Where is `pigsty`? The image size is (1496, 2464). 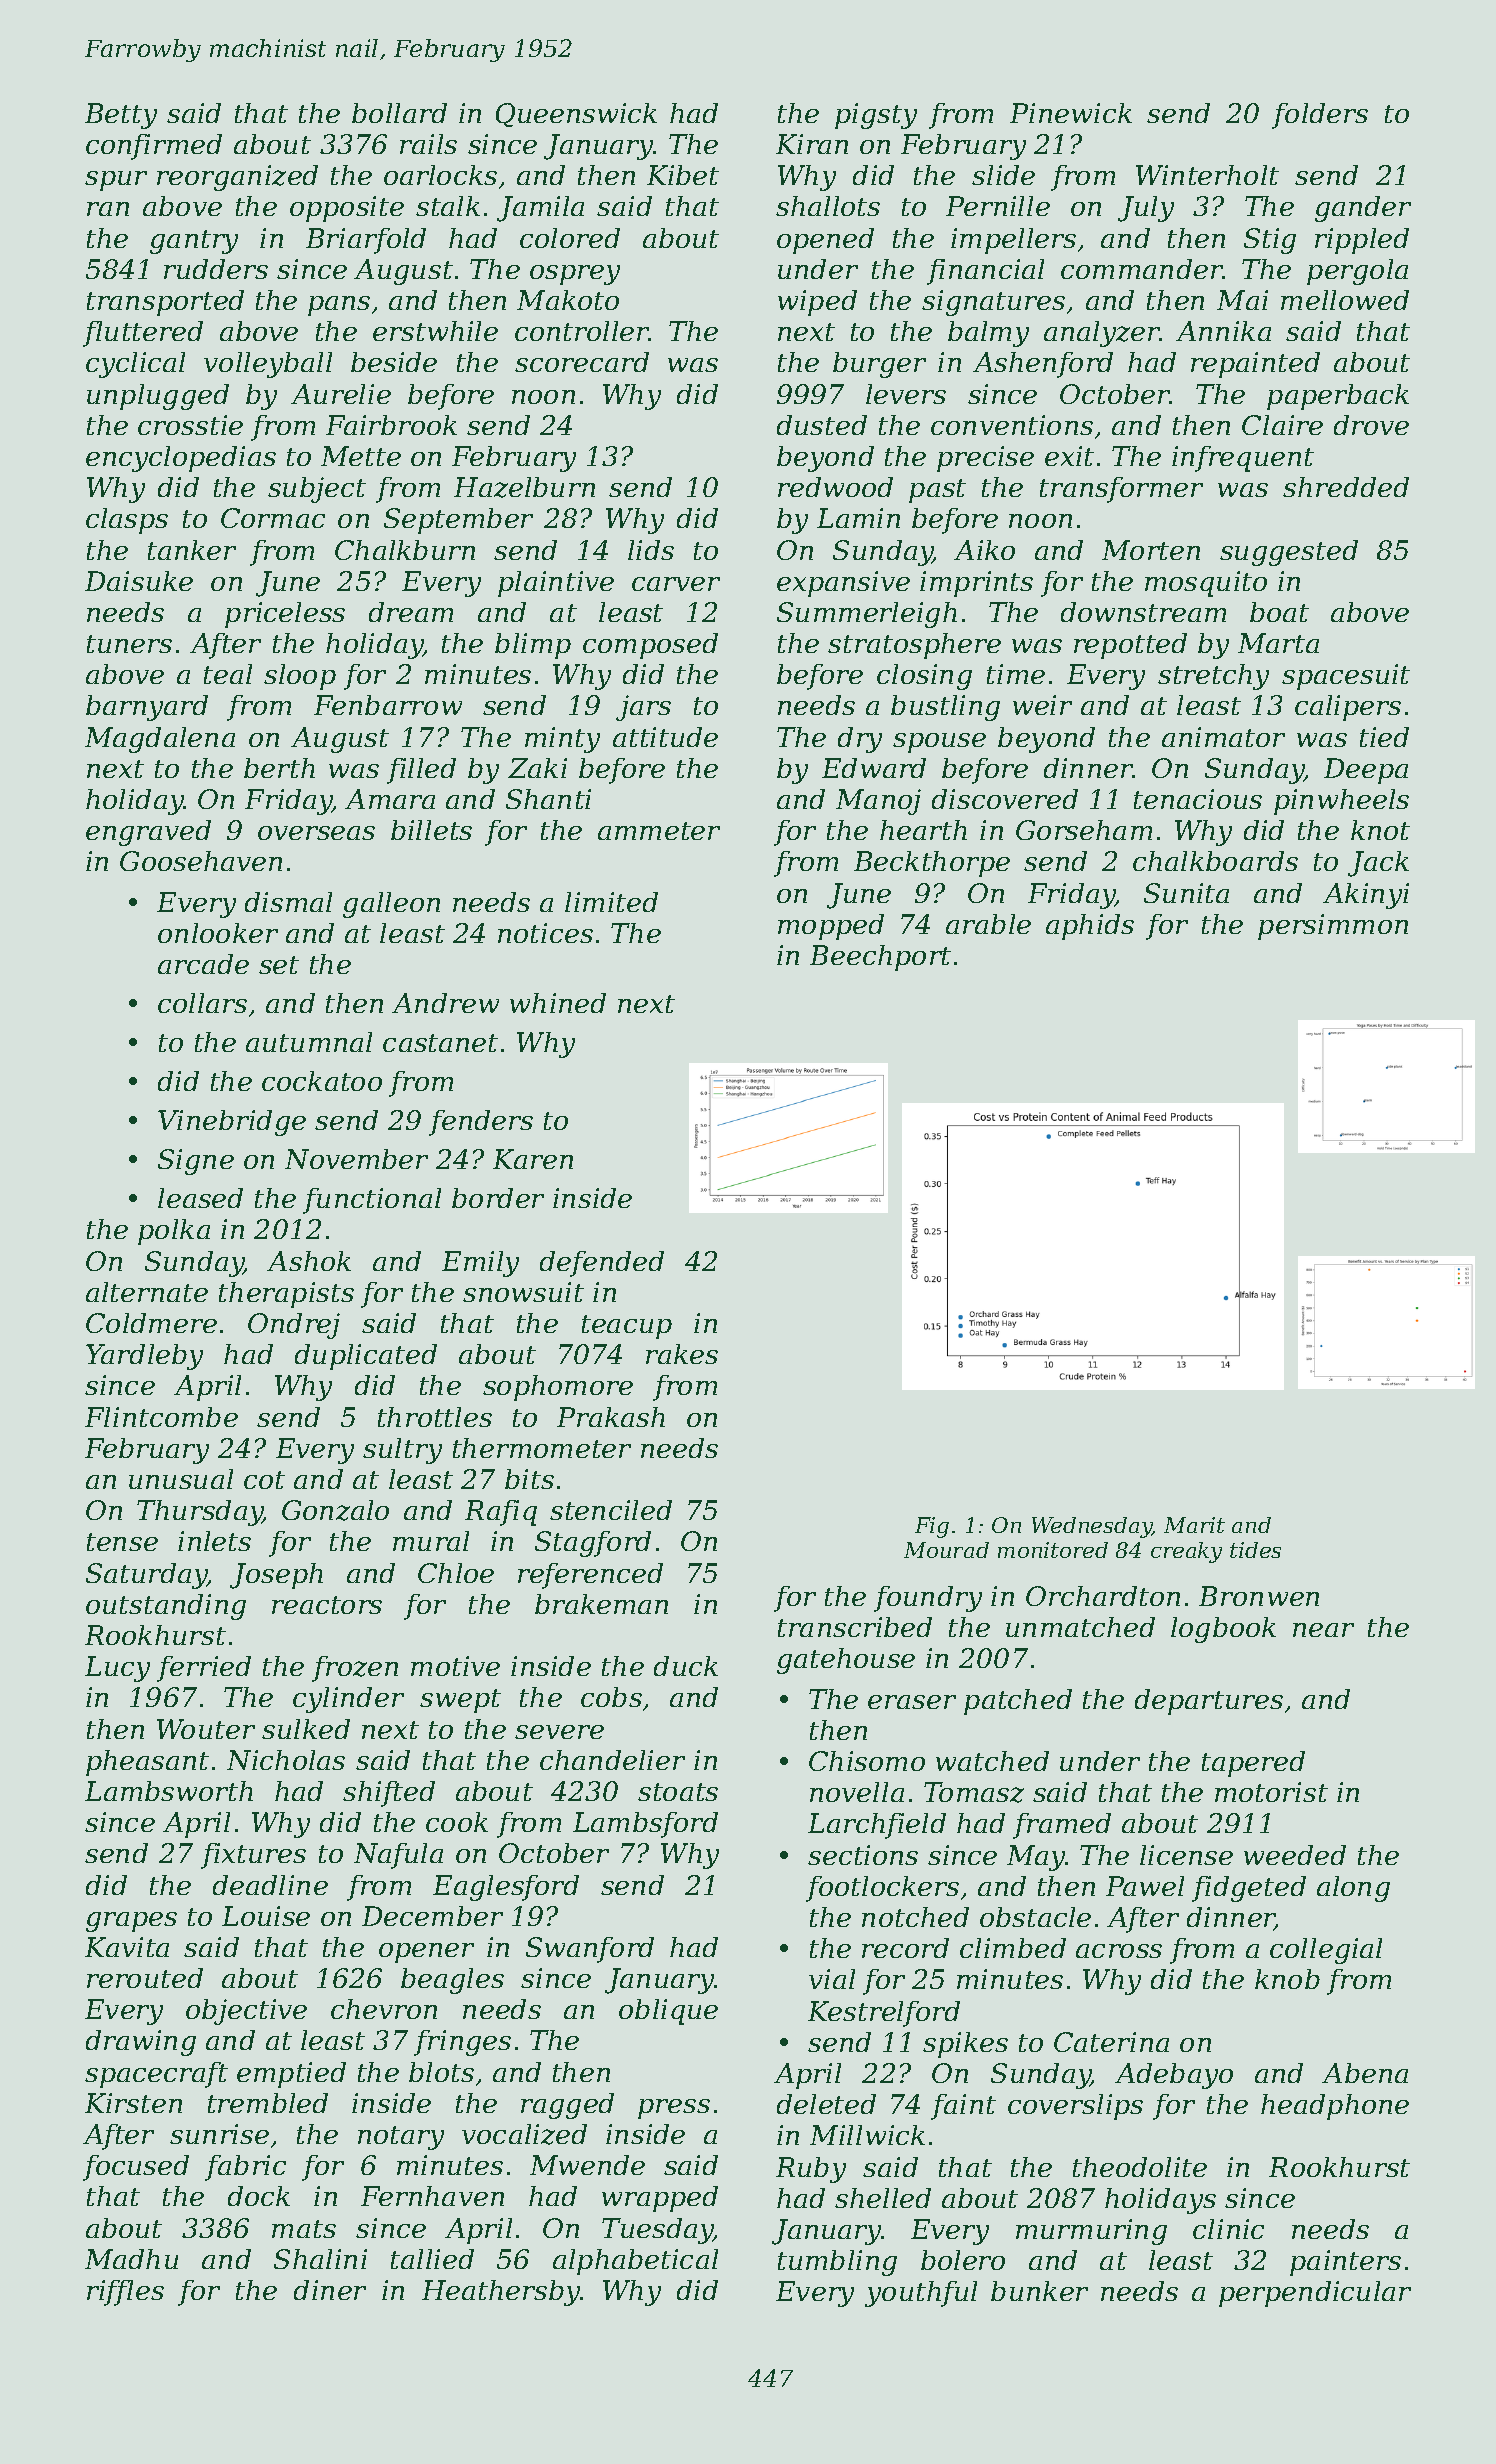 pigsty is located at coordinates (876, 116).
